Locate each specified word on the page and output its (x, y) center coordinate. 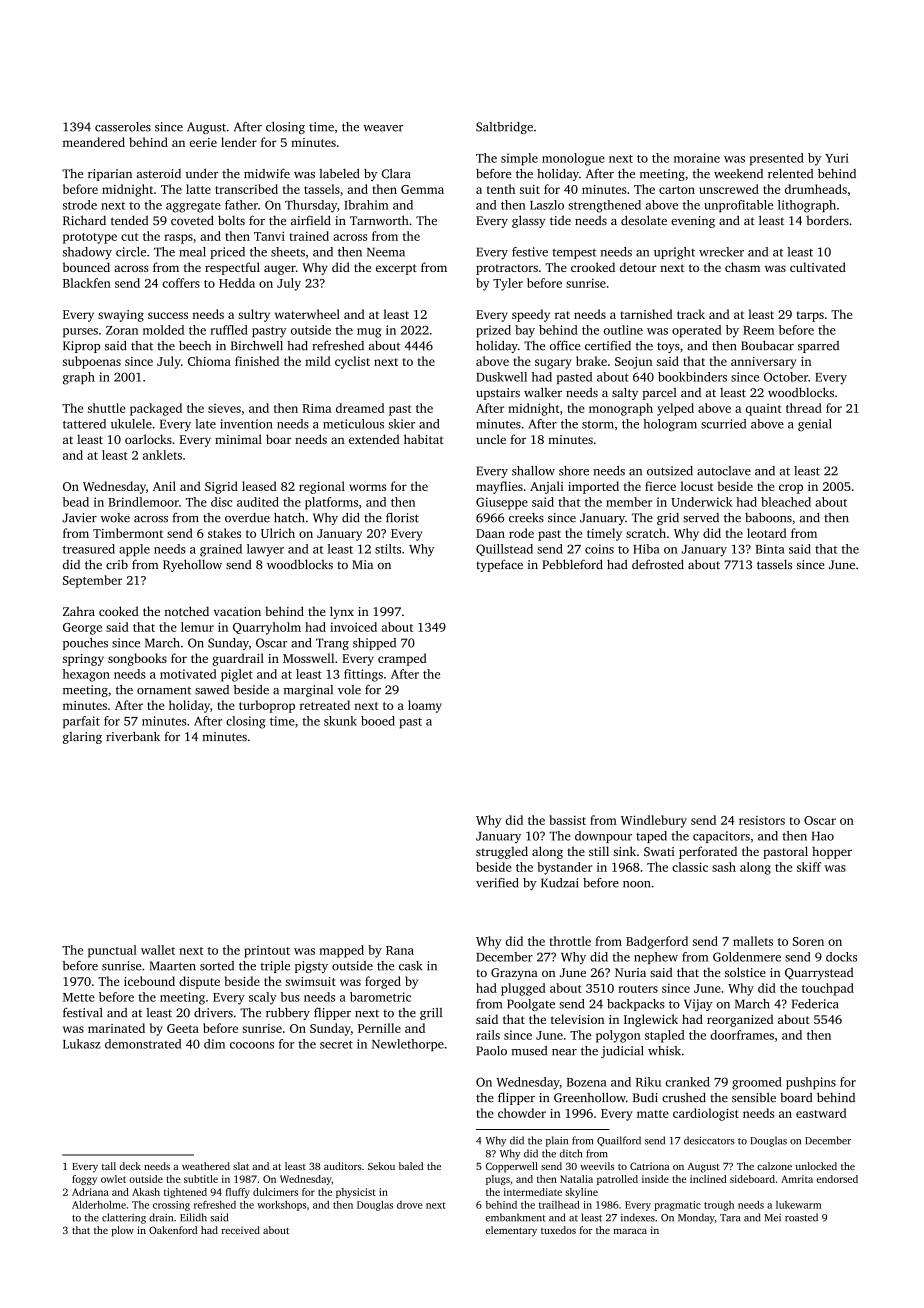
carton (677, 190)
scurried (723, 424)
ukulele (131, 424)
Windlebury (654, 821)
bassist (567, 820)
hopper (832, 852)
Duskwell (501, 377)
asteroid (159, 174)
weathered (206, 1166)
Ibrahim (366, 205)
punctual (112, 951)
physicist (356, 1193)
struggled (502, 852)
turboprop (267, 706)
